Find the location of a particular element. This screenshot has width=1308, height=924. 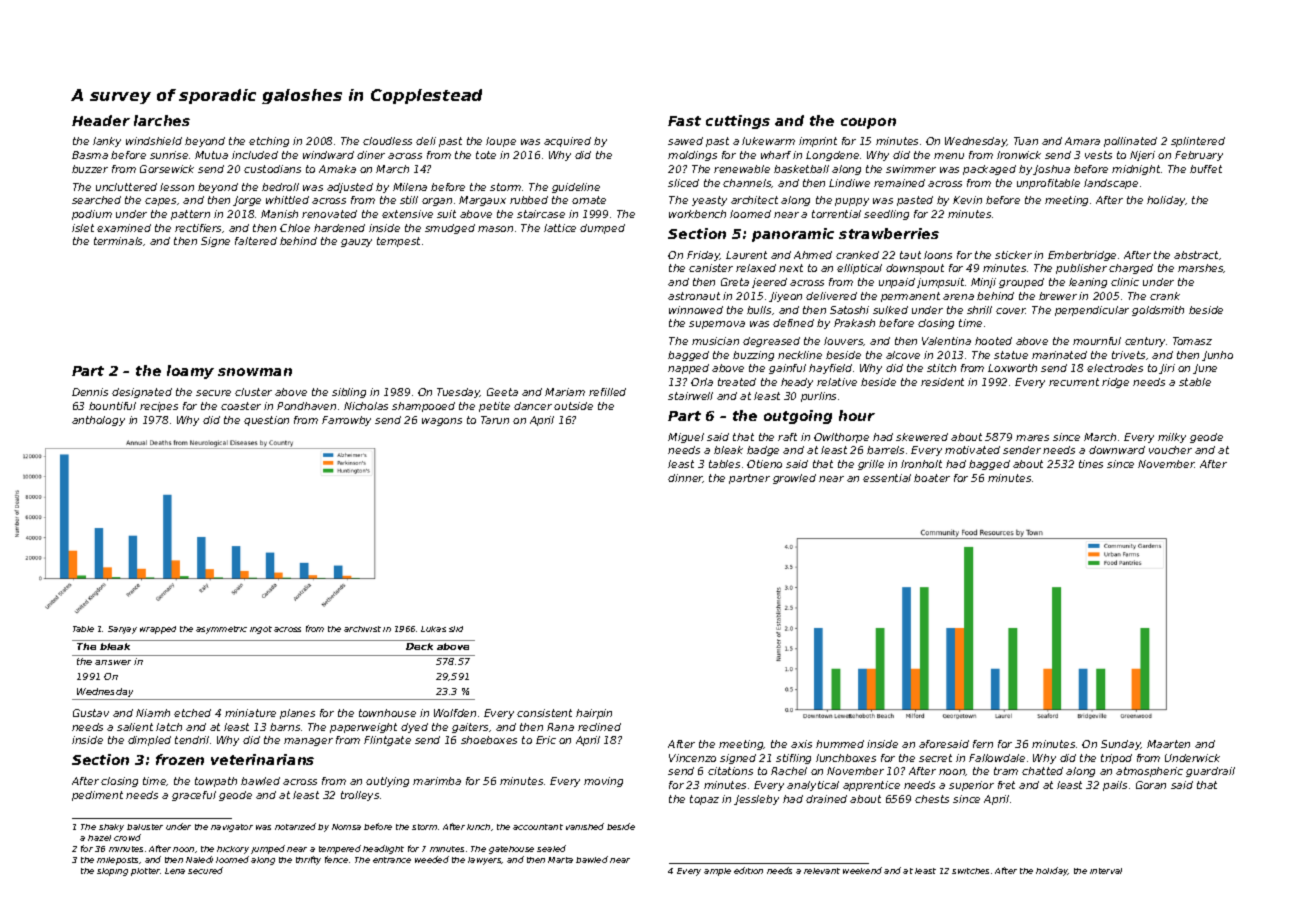

hazel is located at coordinates (99, 838).
